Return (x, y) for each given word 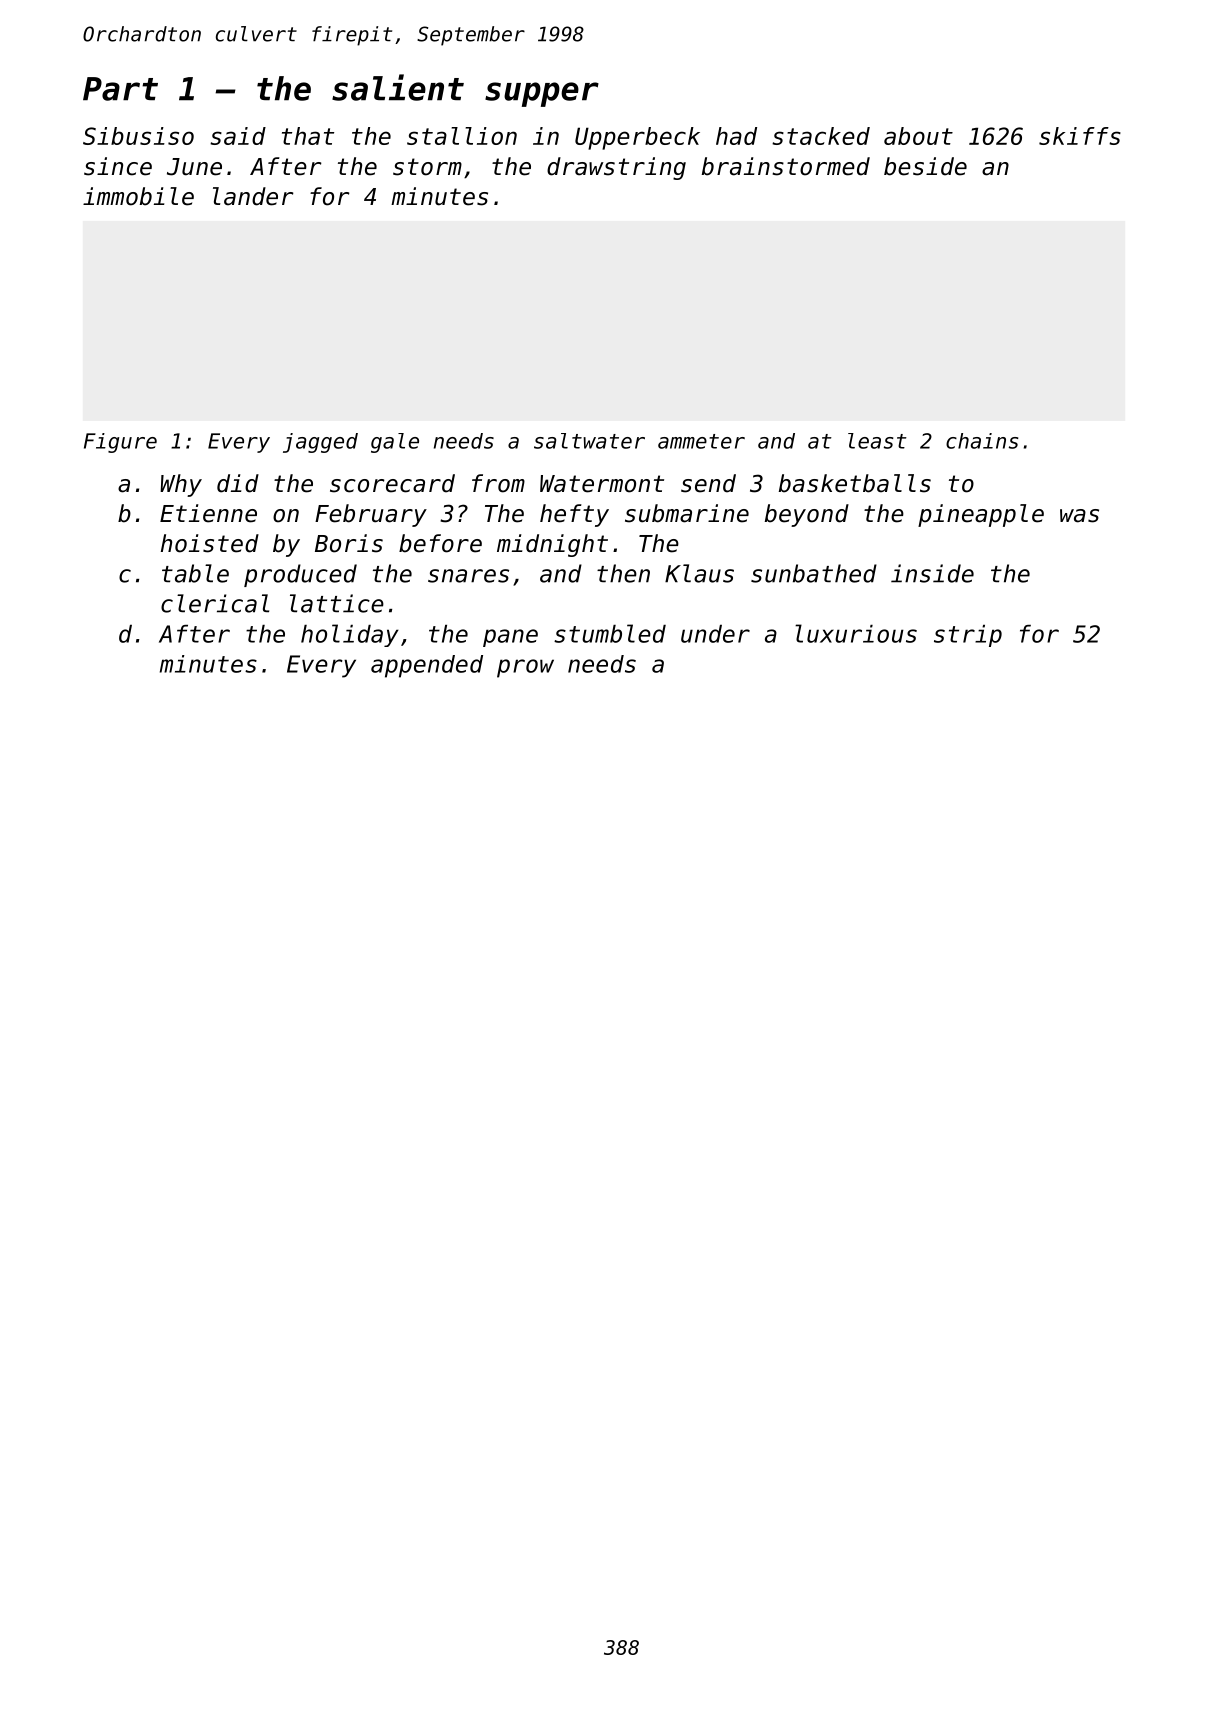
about (918, 136)
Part (120, 89)
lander (253, 196)
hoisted (210, 543)
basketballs (855, 483)
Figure (120, 443)
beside (925, 166)
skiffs (1080, 136)
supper (542, 94)
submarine (687, 513)
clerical (215, 603)
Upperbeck (637, 138)
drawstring (616, 168)
